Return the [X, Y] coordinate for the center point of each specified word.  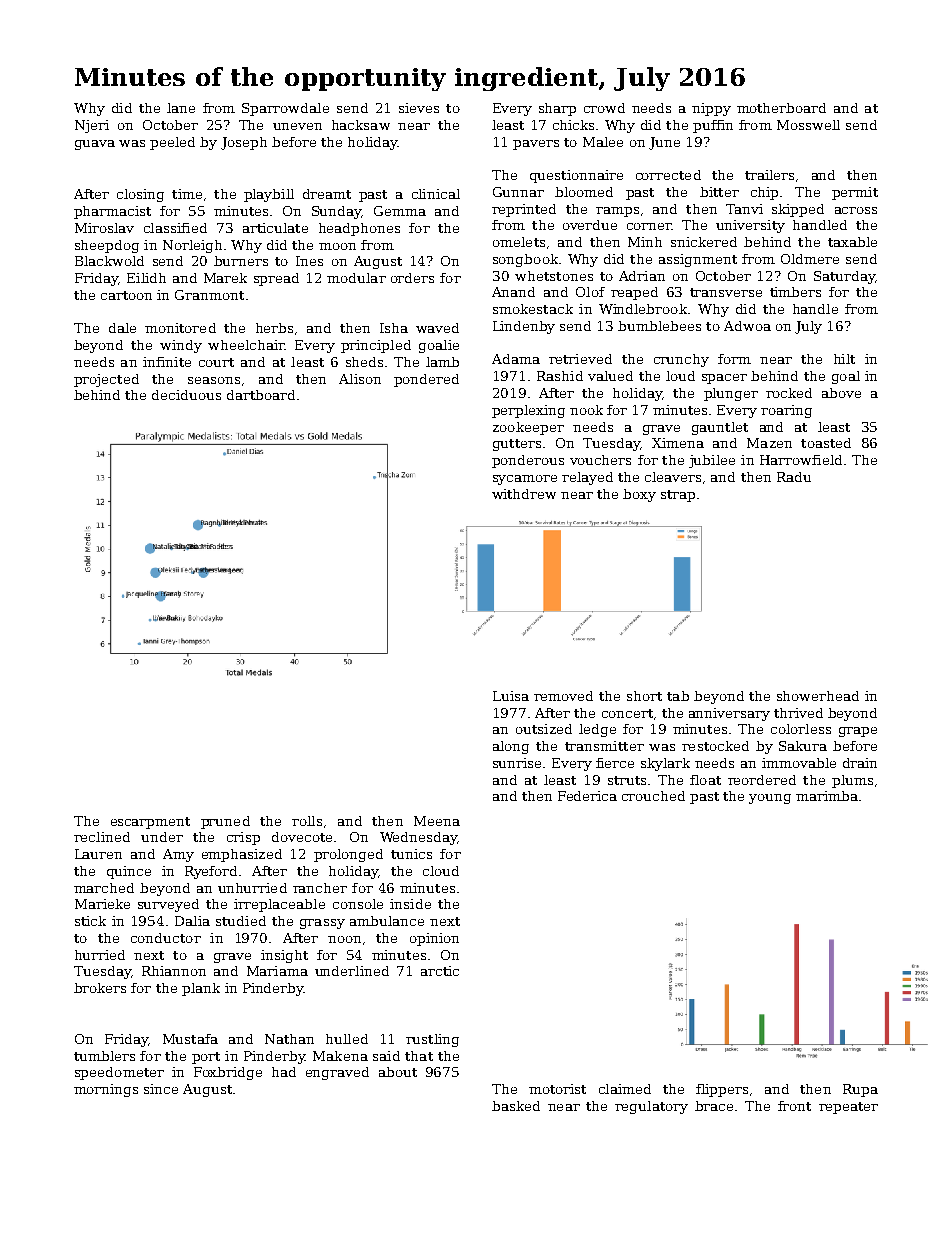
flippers [722, 1090]
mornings [106, 1090]
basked [516, 1106]
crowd [604, 108]
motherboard [781, 108]
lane [181, 108]
